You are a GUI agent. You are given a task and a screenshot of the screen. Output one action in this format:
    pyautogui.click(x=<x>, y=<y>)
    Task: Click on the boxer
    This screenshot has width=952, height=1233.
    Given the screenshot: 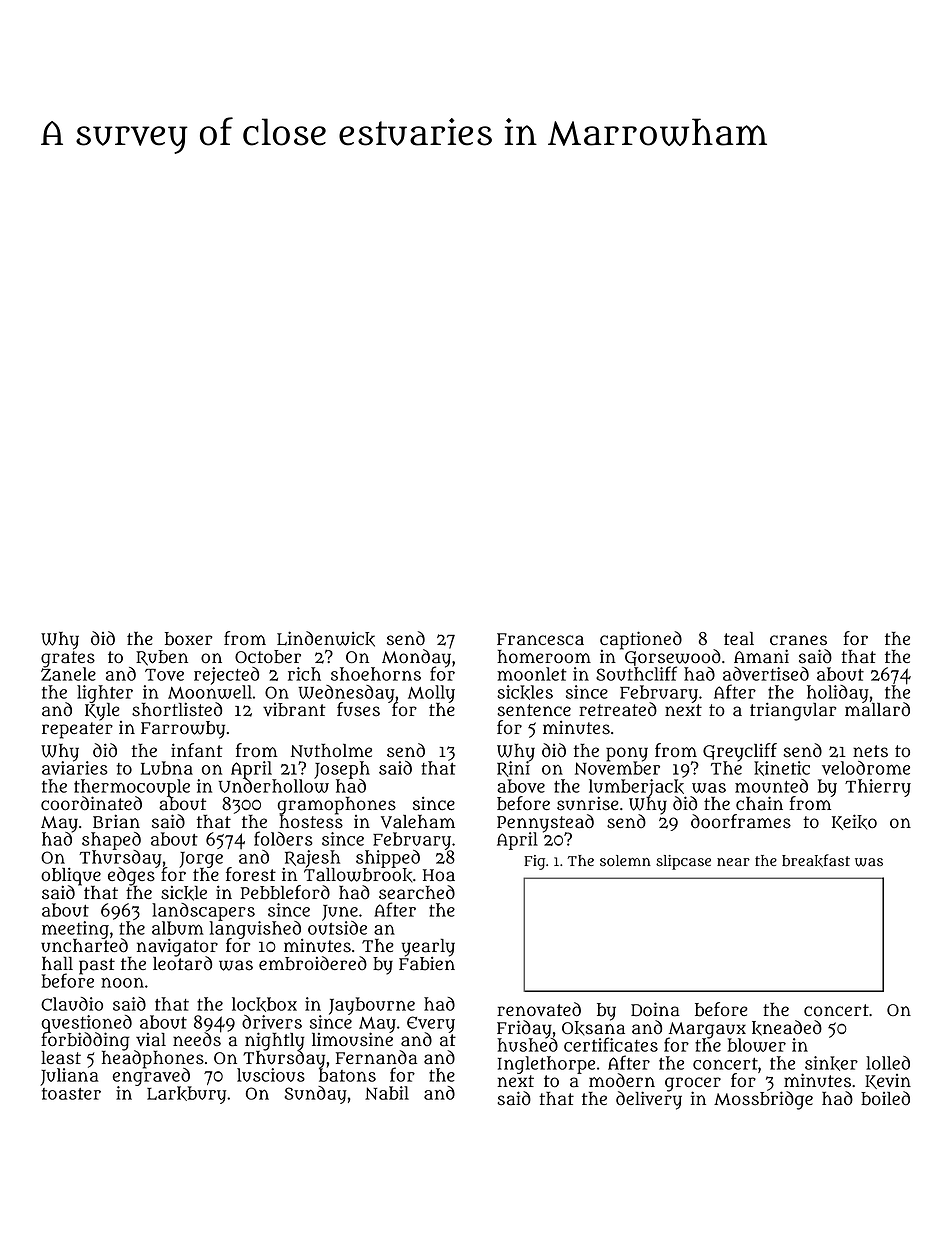 What is the action you would take?
    pyautogui.click(x=189, y=639)
